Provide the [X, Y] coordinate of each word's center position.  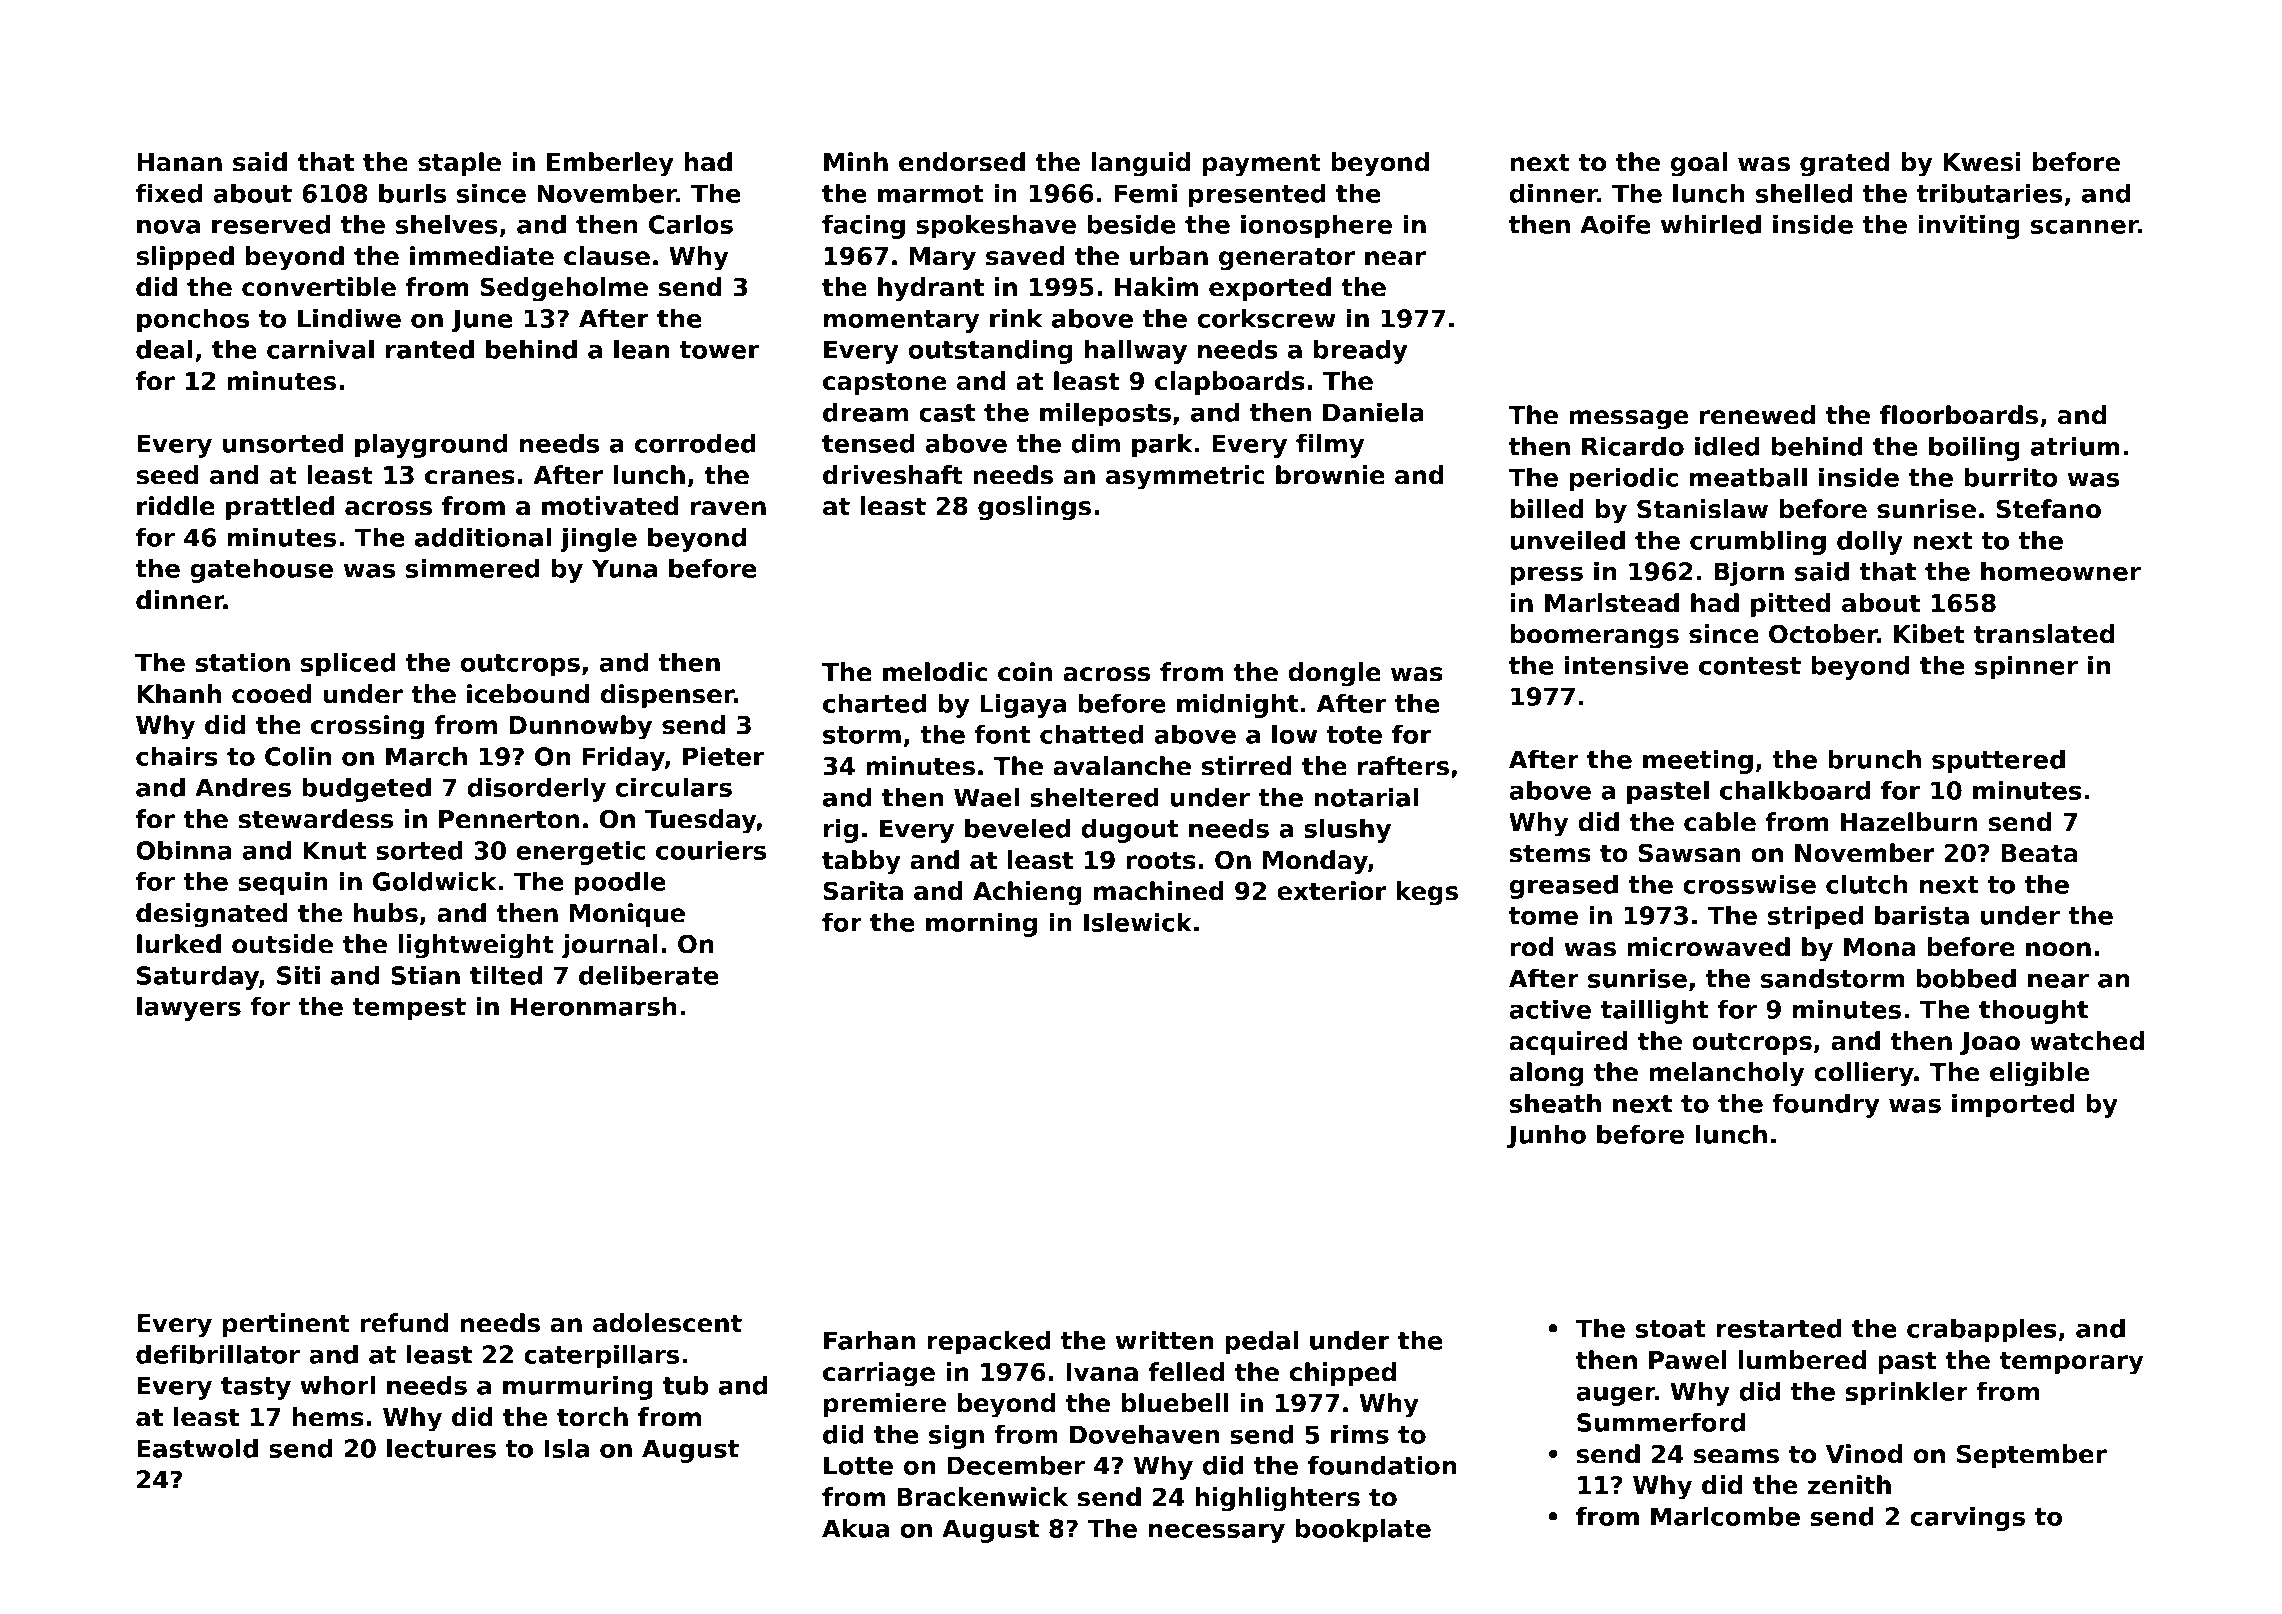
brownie [1330, 475]
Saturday [198, 978]
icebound [528, 694]
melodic [935, 672]
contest [1750, 666]
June [481, 321]
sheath [1555, 1103]
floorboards [1959, 415]
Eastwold [197, 1448]
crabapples [1982, 1331]
